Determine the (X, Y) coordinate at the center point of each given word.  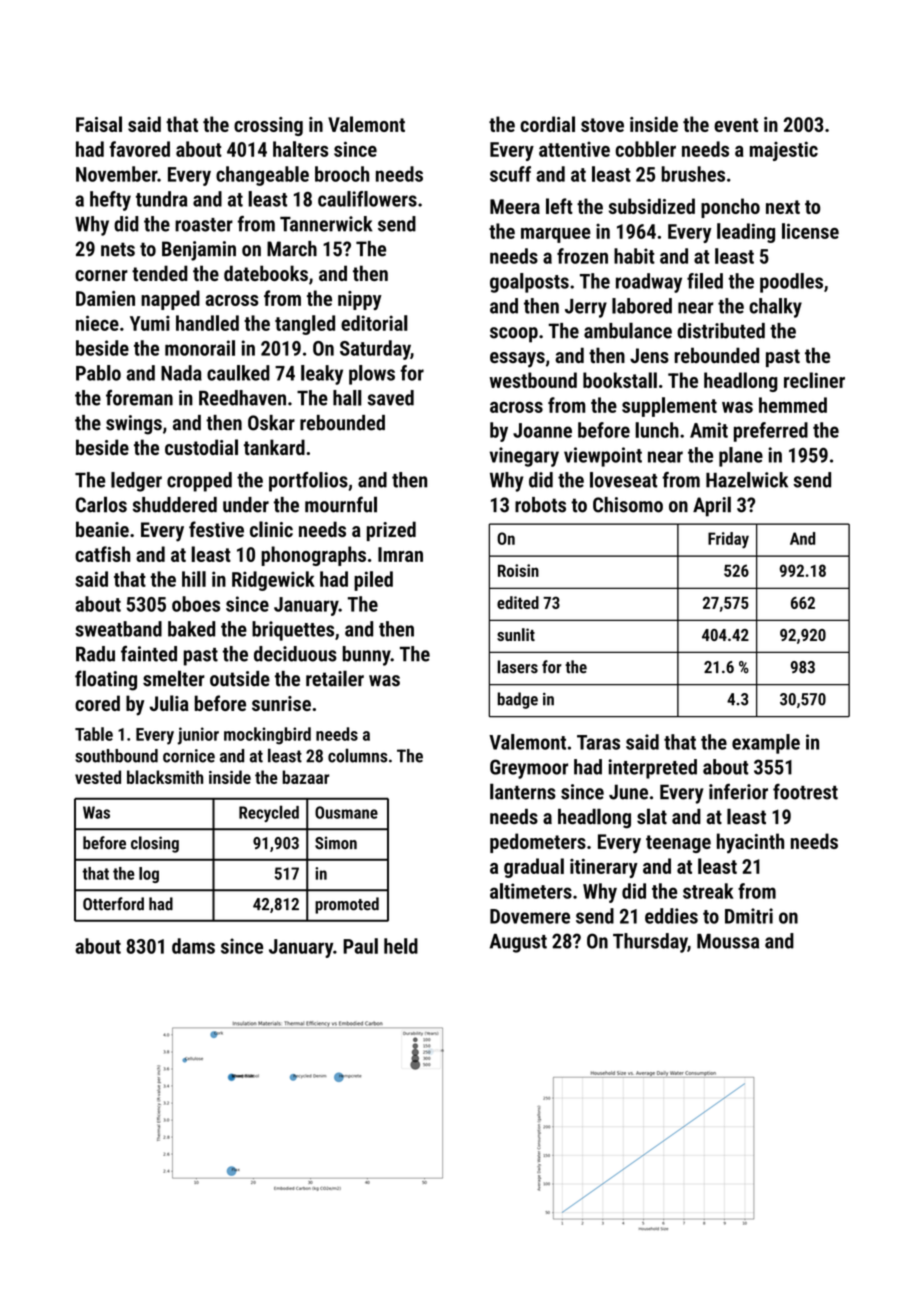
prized (391, 531)
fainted (149, 654)
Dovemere (530, 916)
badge (518, 700)
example (766, 744)
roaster (204, 225)
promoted (347, 905)
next (783, 207)
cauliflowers (367, 199)
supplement (669, 407)
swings (134, 425)
